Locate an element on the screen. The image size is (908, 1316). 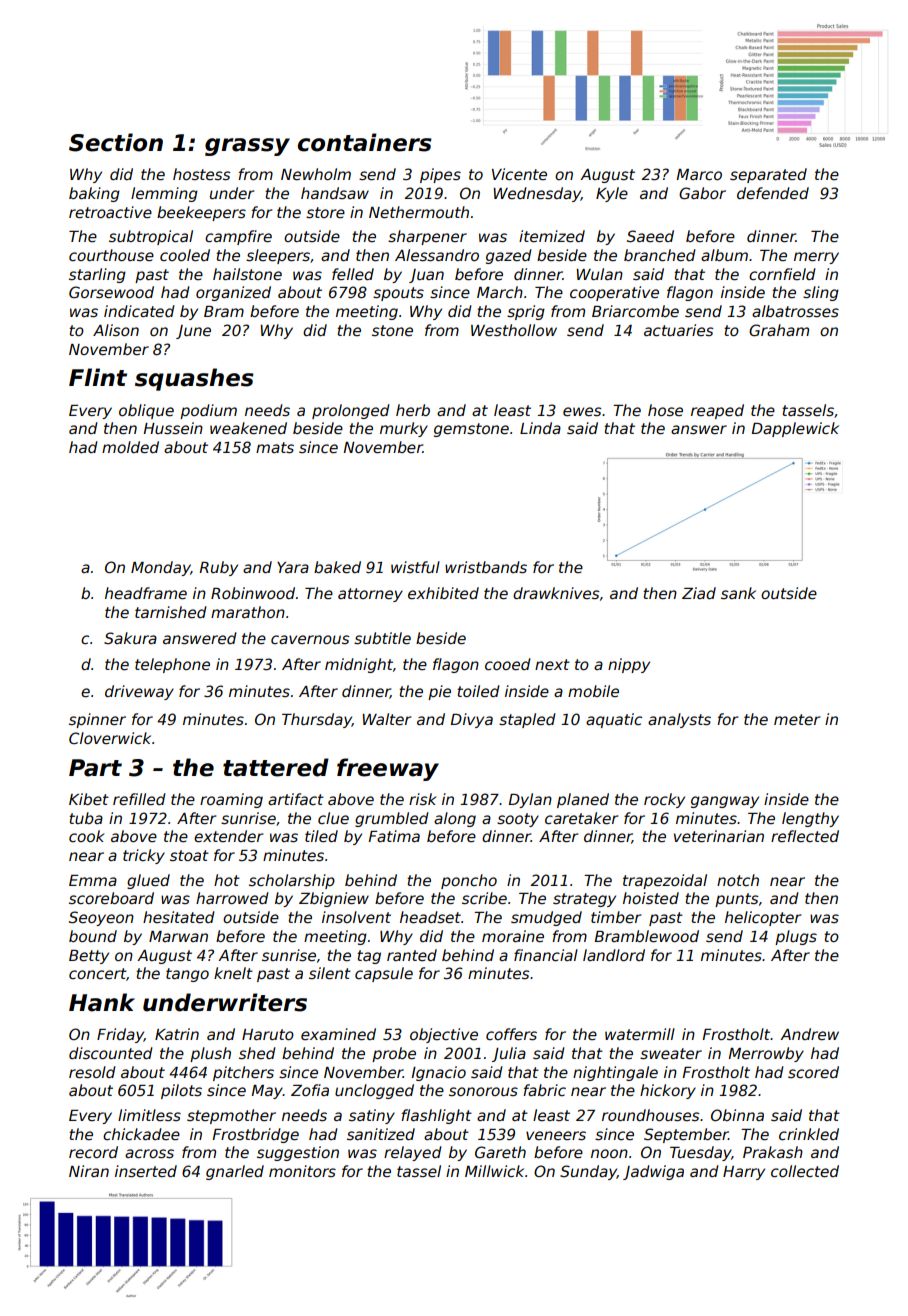
subtropical is located at coordinates (151, 237).
